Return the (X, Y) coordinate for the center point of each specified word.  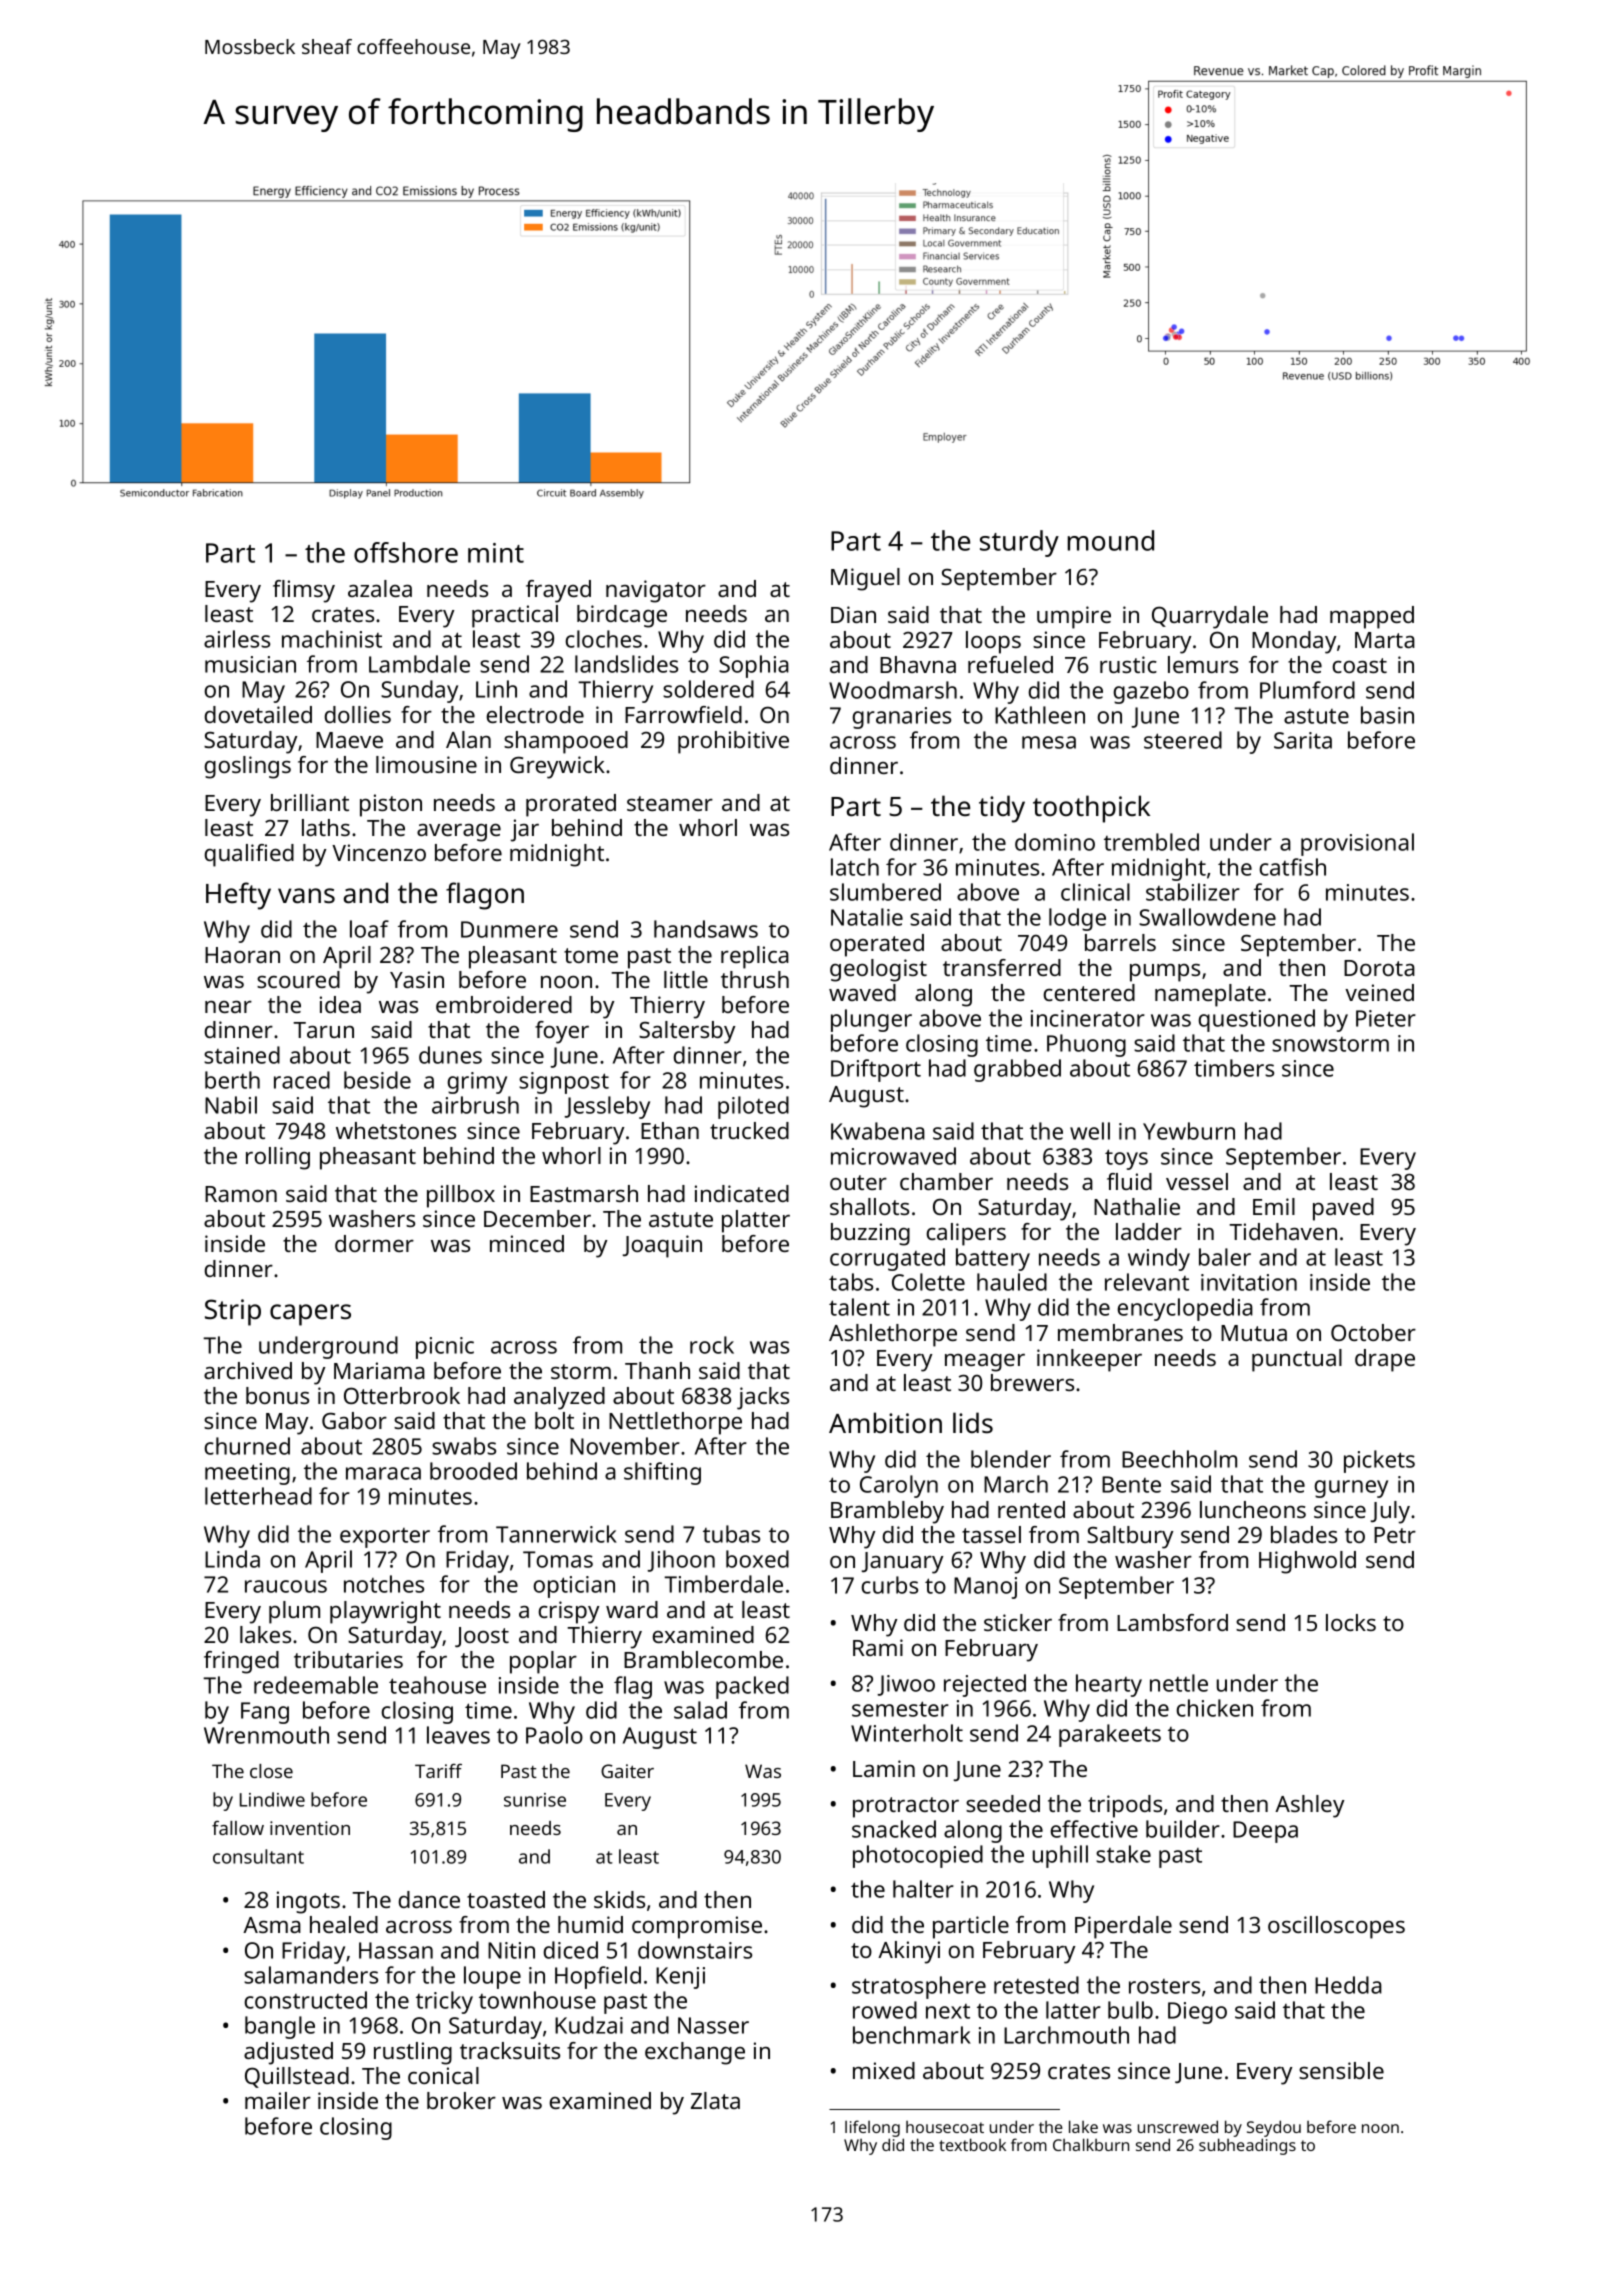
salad (700, 1710)
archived (248, 1370)
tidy (1002, 809)
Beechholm (1179, 1459)
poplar (543, 1662)
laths (326, 827)
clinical (1095, 892)
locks (1351, 1622)
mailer (278, 2100)
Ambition (885, 1423)
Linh (496, 689)
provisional (1357, 844)
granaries (901, 718)
